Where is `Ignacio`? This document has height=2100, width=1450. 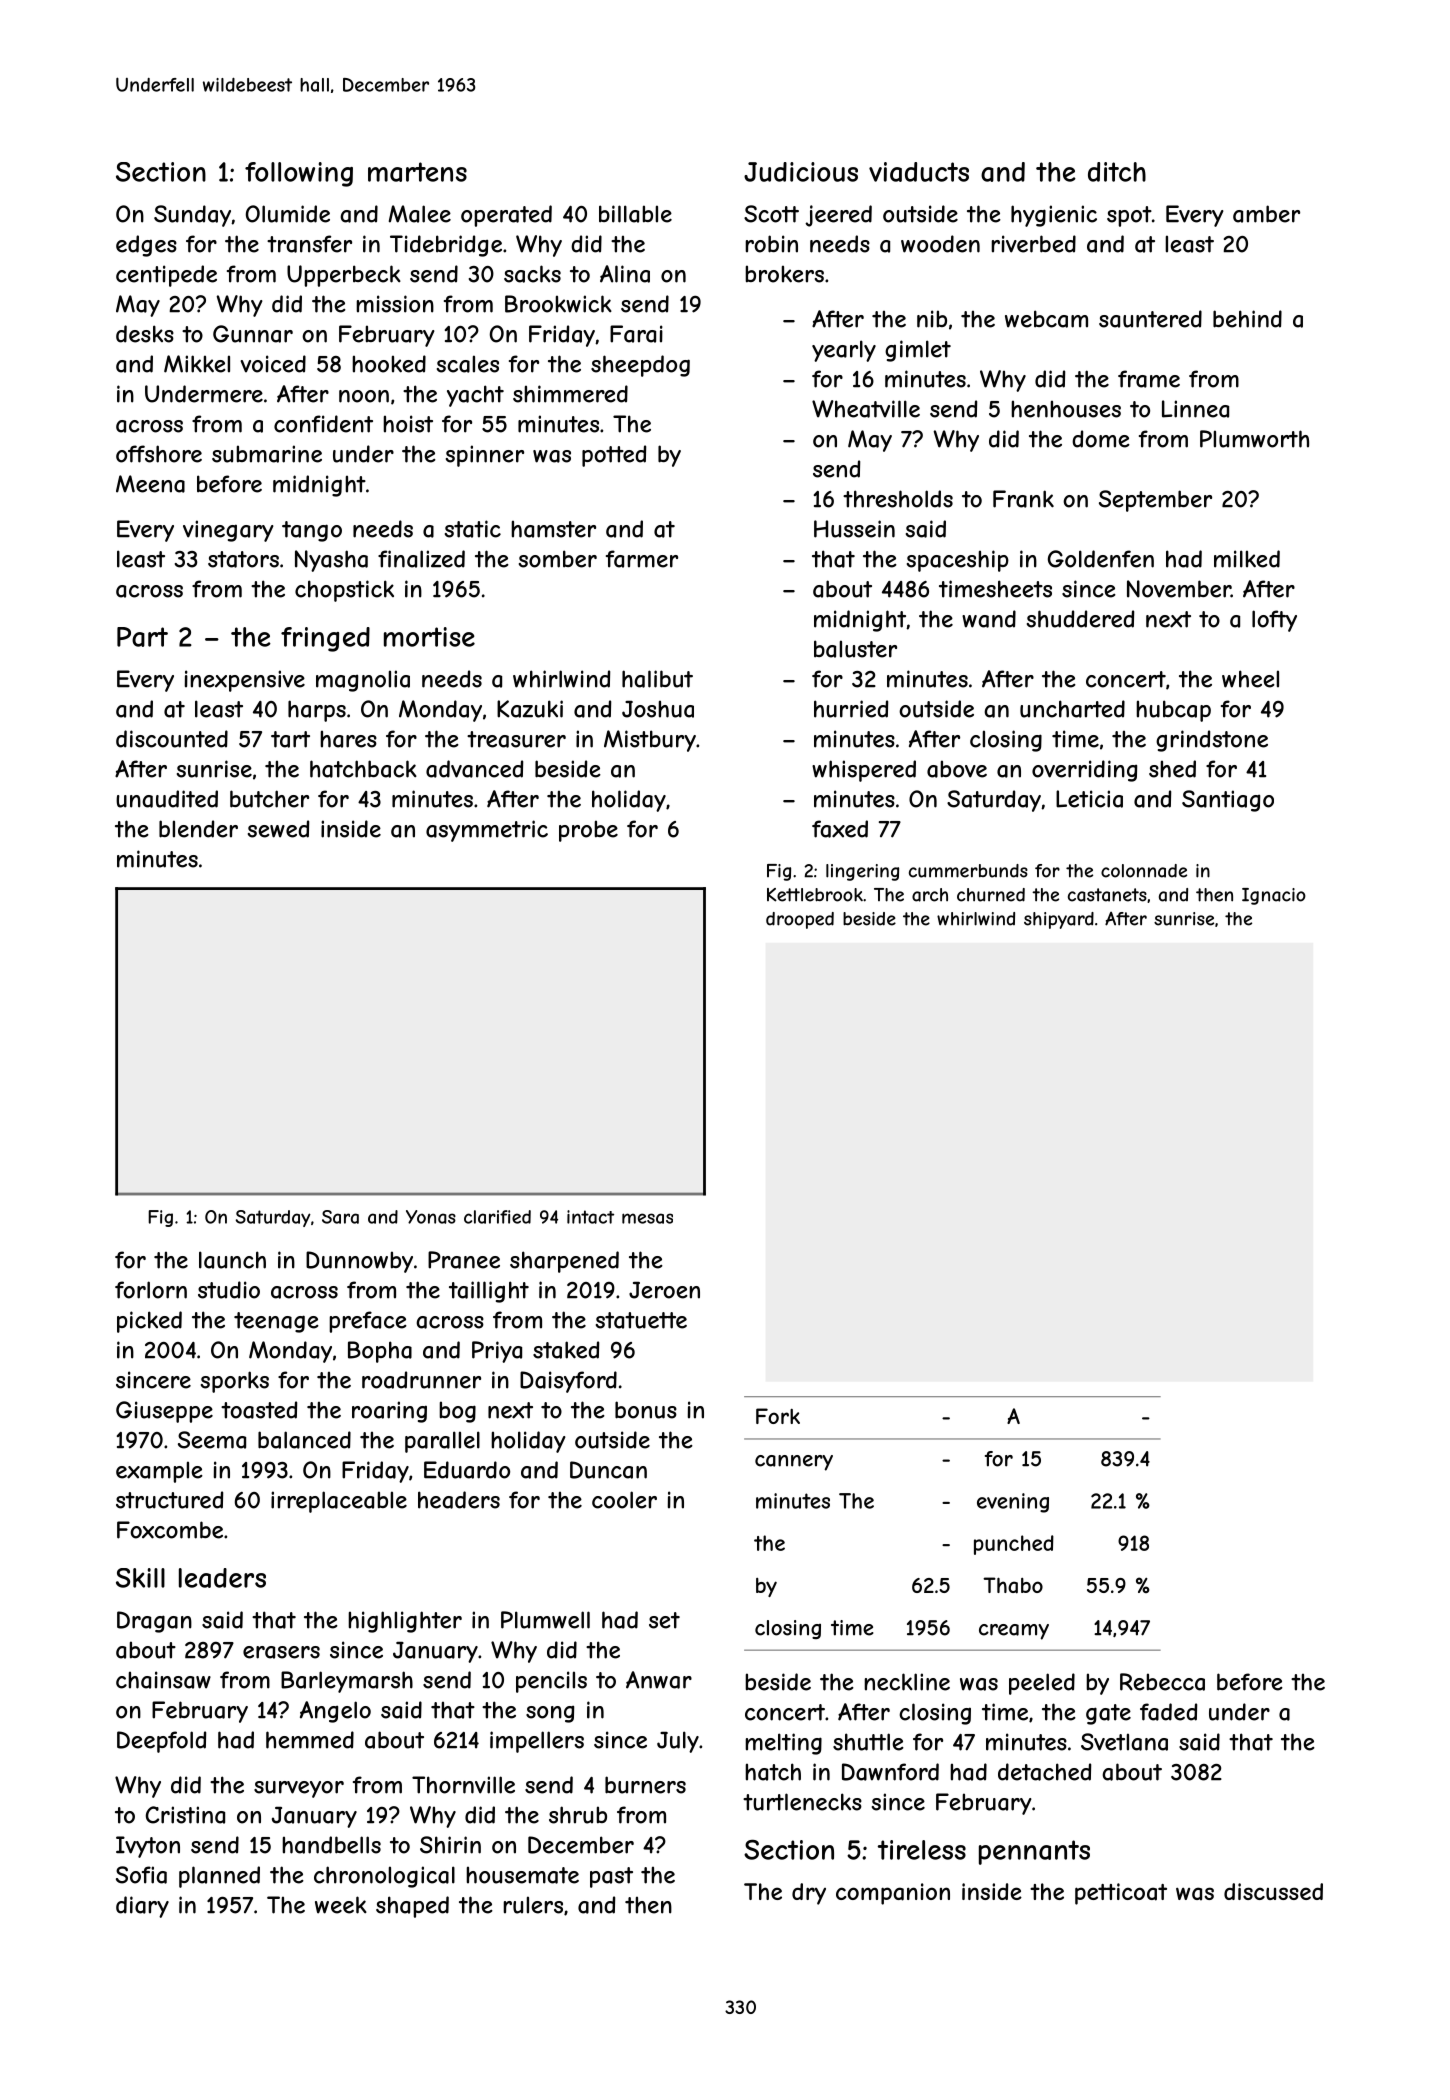 Ignacio is located at coordinates (1274, 896).
